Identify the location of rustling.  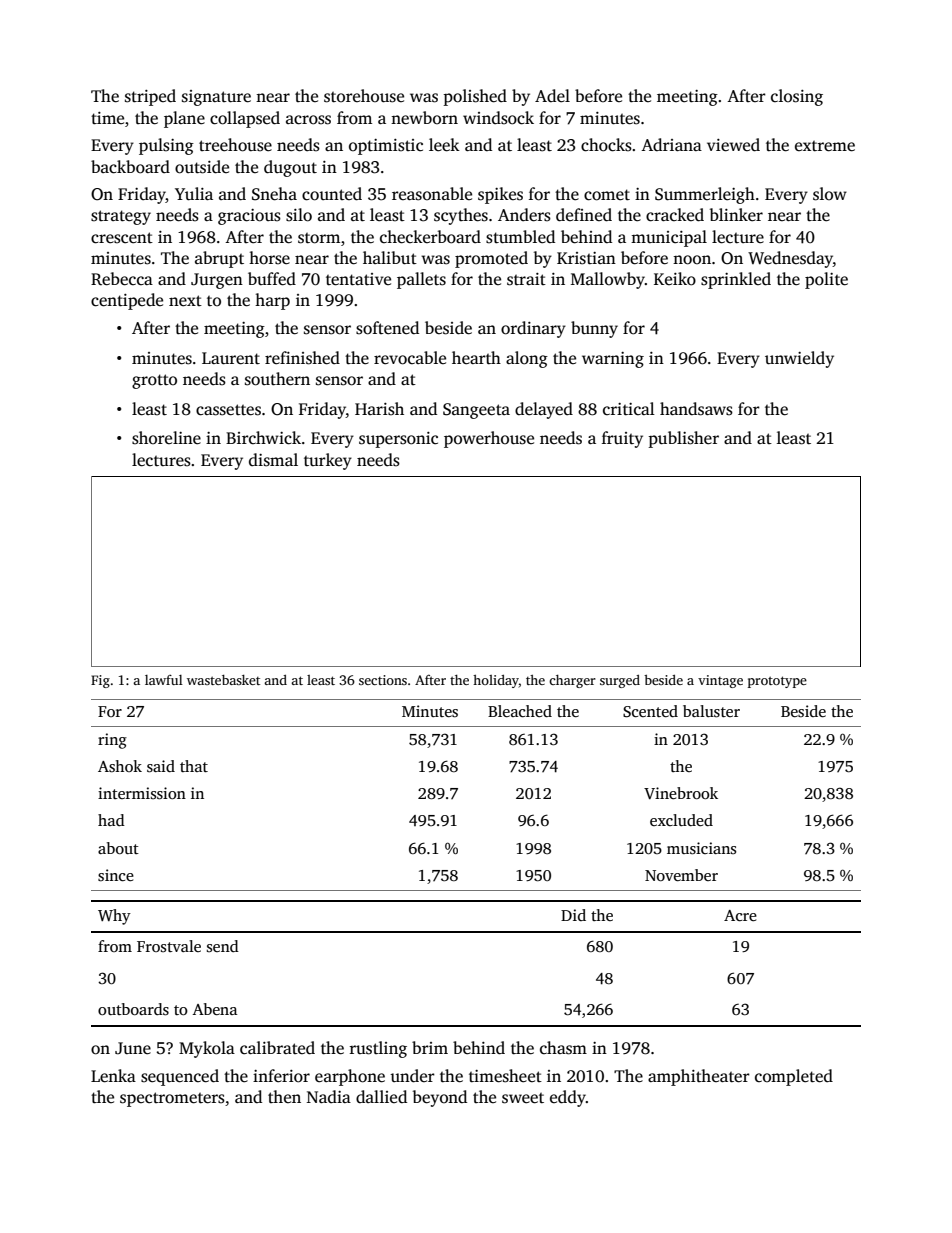
(378, 1049).
